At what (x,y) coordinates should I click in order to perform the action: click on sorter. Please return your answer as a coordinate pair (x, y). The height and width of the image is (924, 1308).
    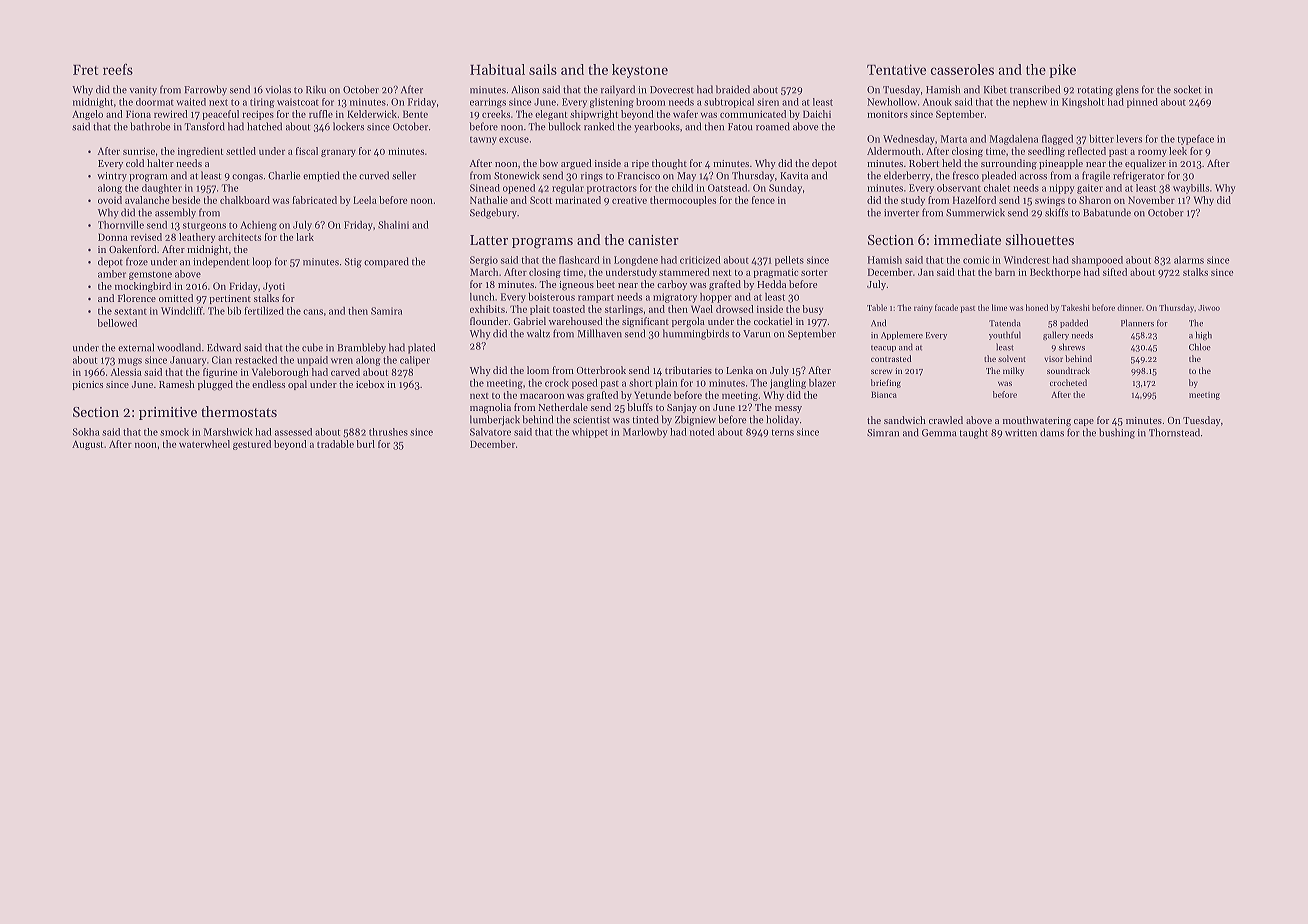
    Looking at the image, I should click on (814, 272).
